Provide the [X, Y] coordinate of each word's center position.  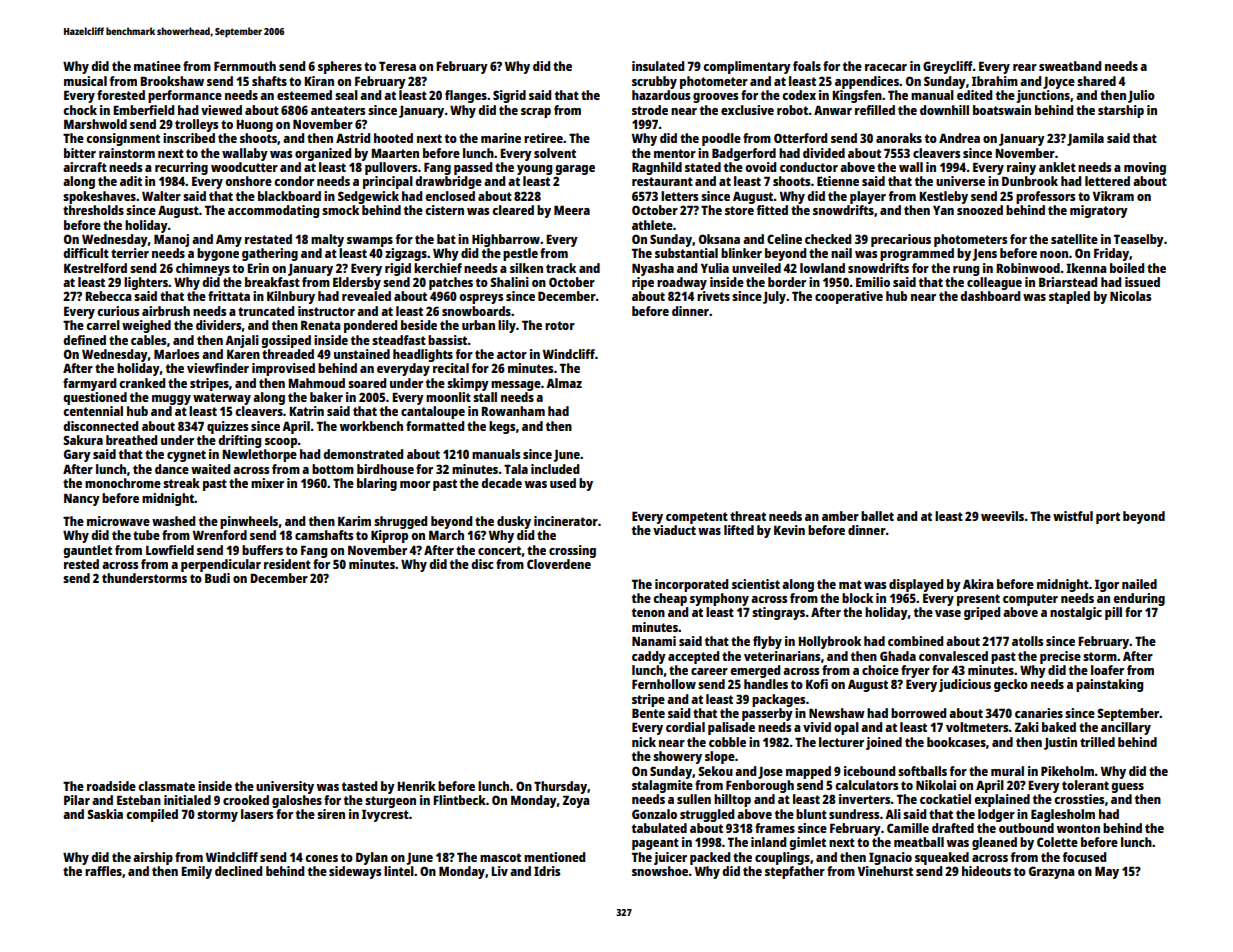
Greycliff [948, 67]
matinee [157, 66]
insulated [658, 66]
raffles [103, 871]
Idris [547, 871]
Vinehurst [885, 871]
